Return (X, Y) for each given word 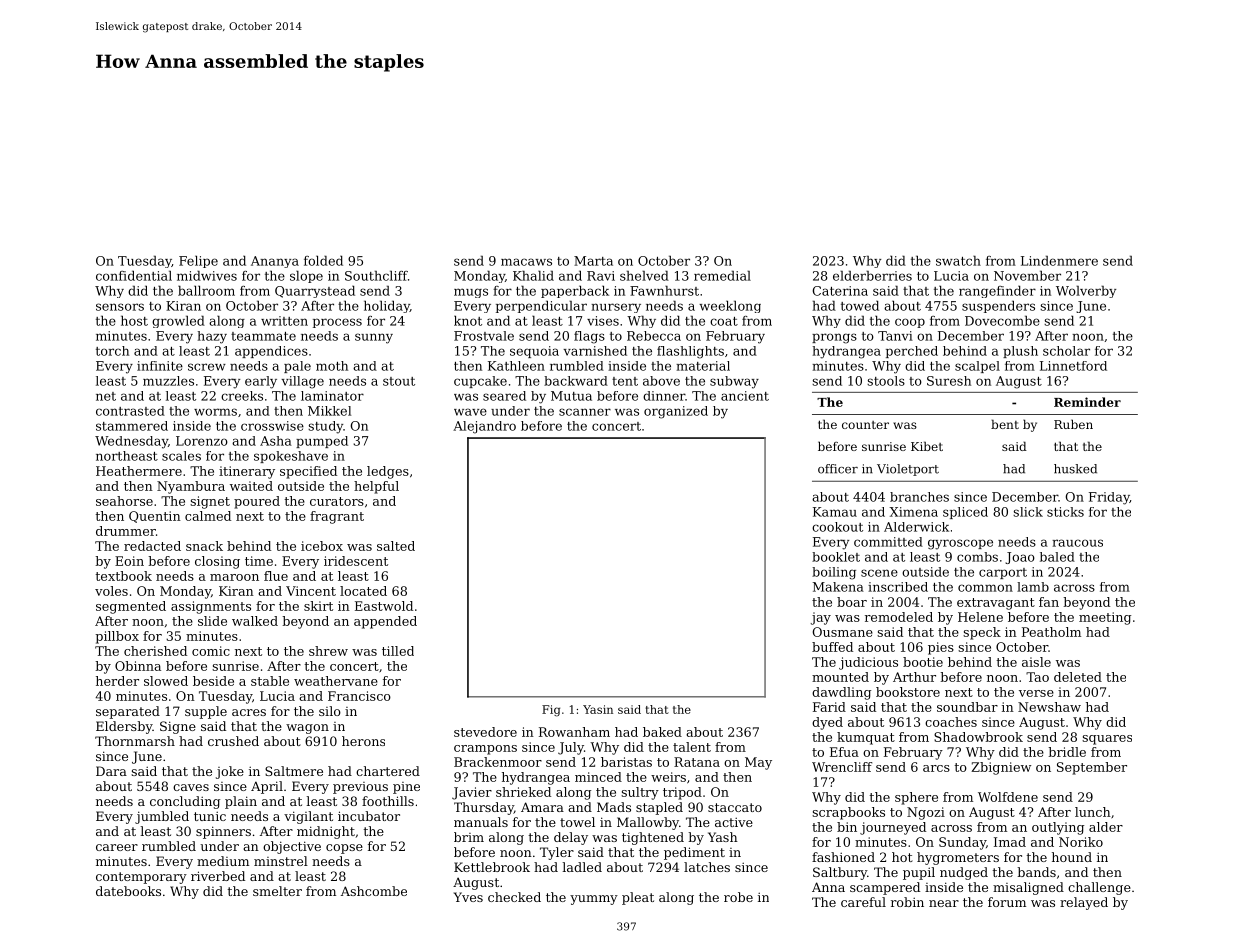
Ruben (1073, 424)
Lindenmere (1059, 260)
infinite (160, 366)
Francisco (359, 696)
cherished (155, 651)
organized (676, 412)
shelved (644, 275)
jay (821, 618)
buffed (832, 647)
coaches (951, 722)
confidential (134, 275)
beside (213, 681)
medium (223, 861)
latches (707, 867)
